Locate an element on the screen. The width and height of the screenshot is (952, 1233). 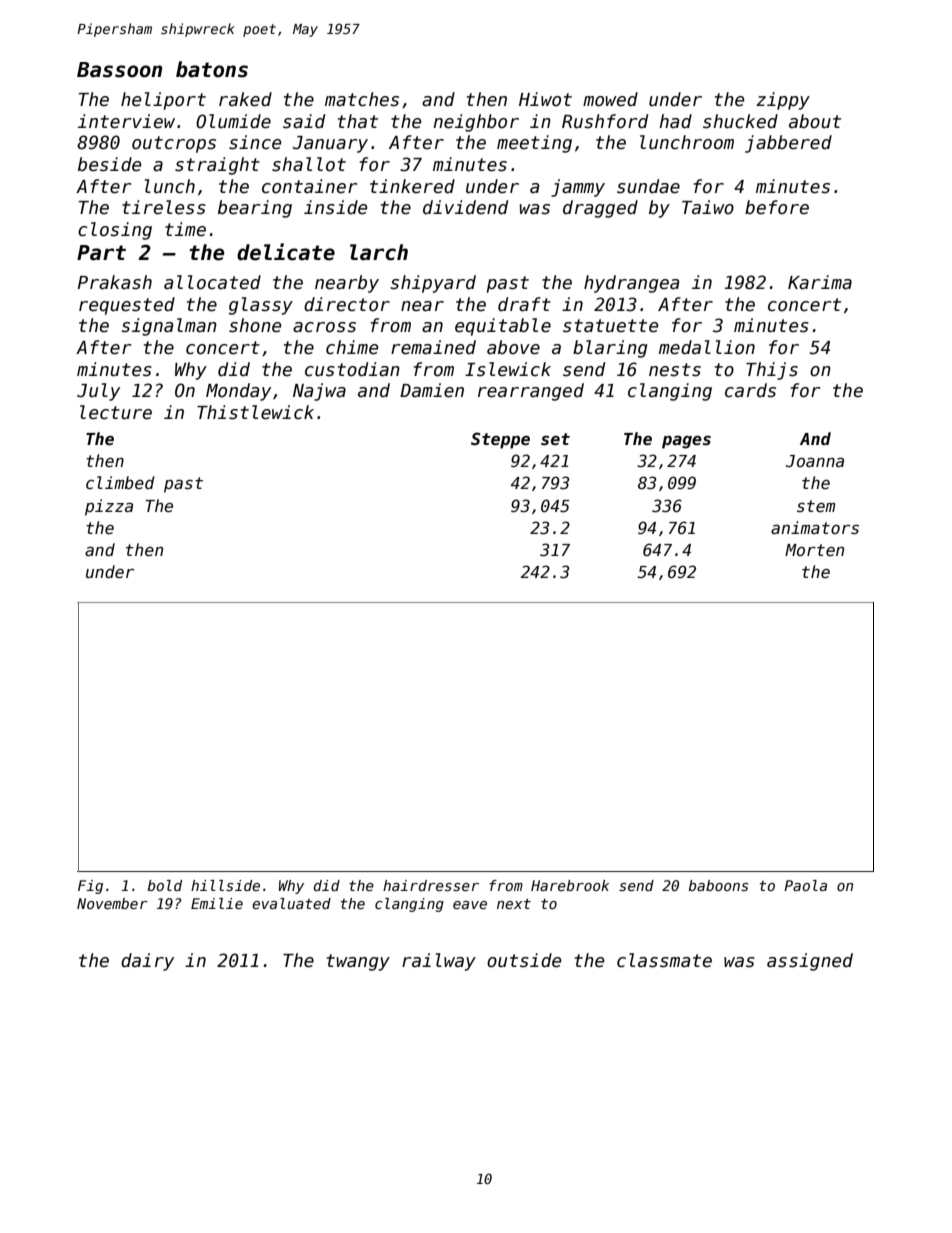
equitable is located at coordinates (503, 327).
